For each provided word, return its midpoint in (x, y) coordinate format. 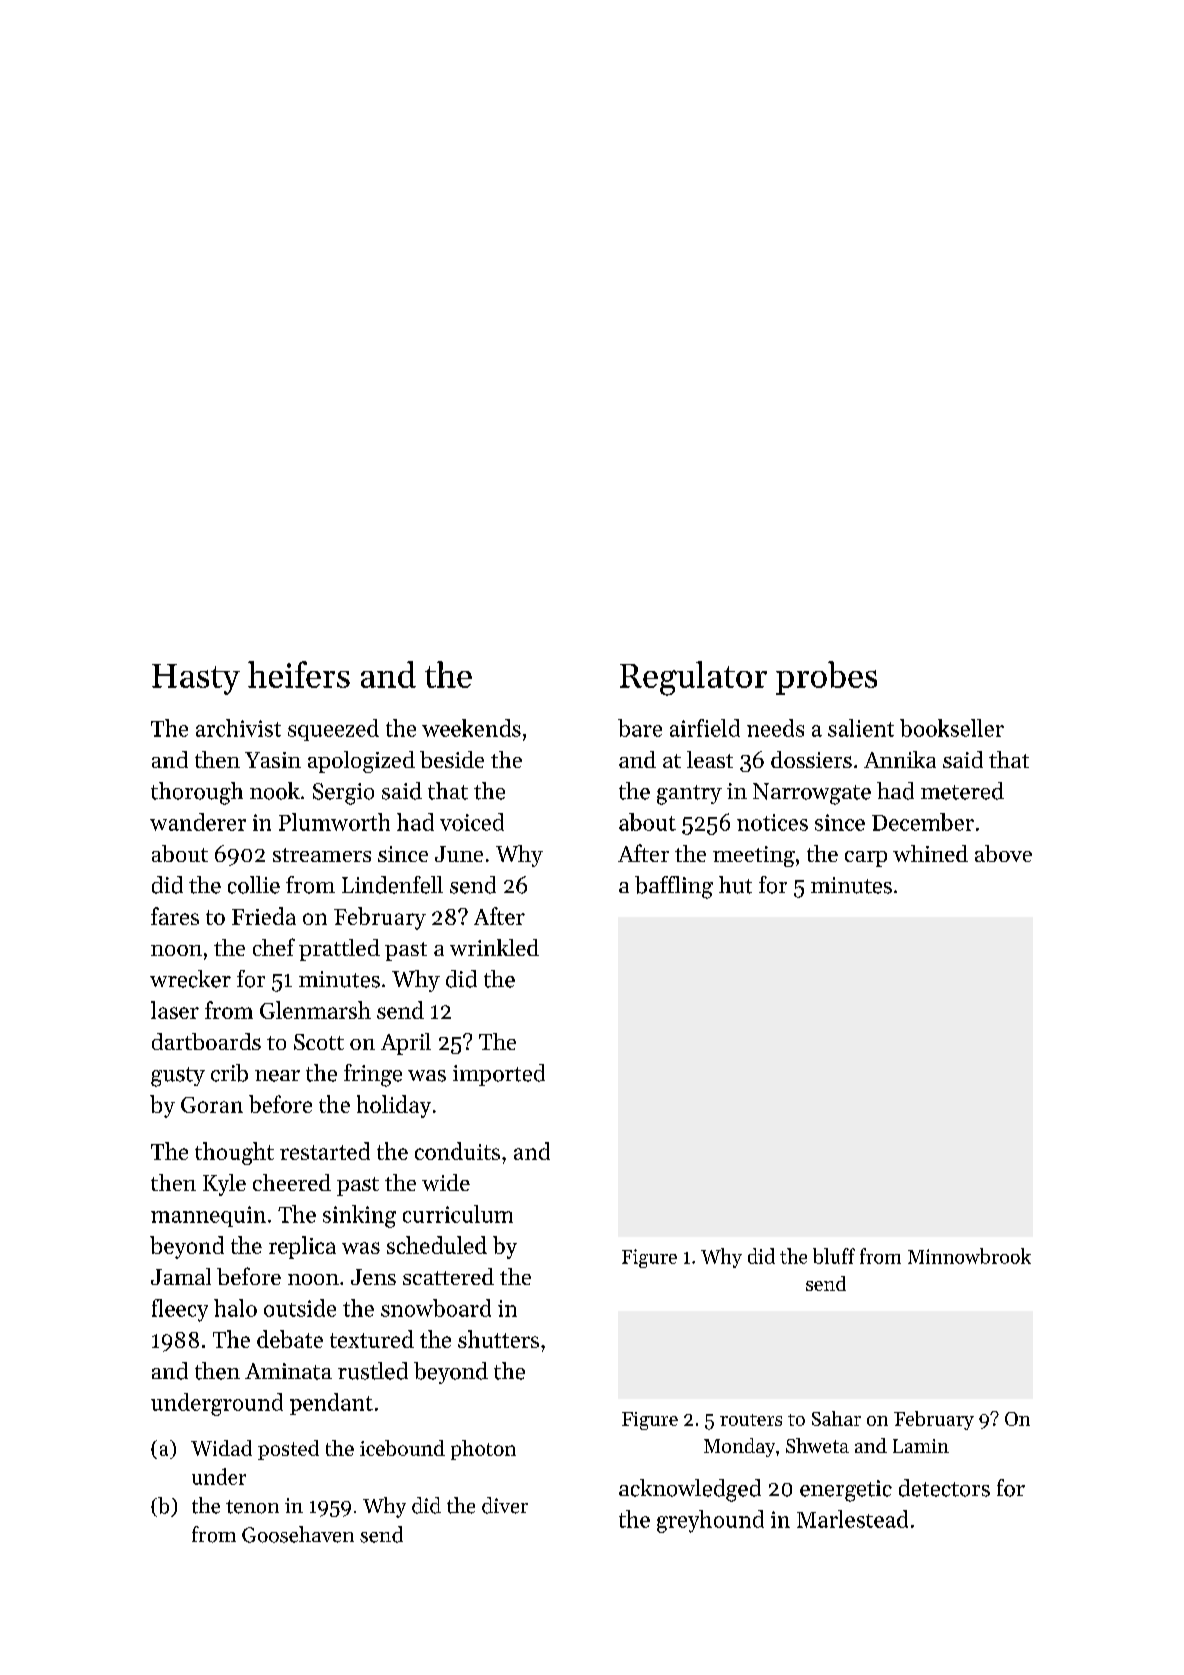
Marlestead (852, 1519)
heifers (299, 674)
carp (866, 859)
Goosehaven (298, 1534)
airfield (705, 728)
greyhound (710, 1521)
